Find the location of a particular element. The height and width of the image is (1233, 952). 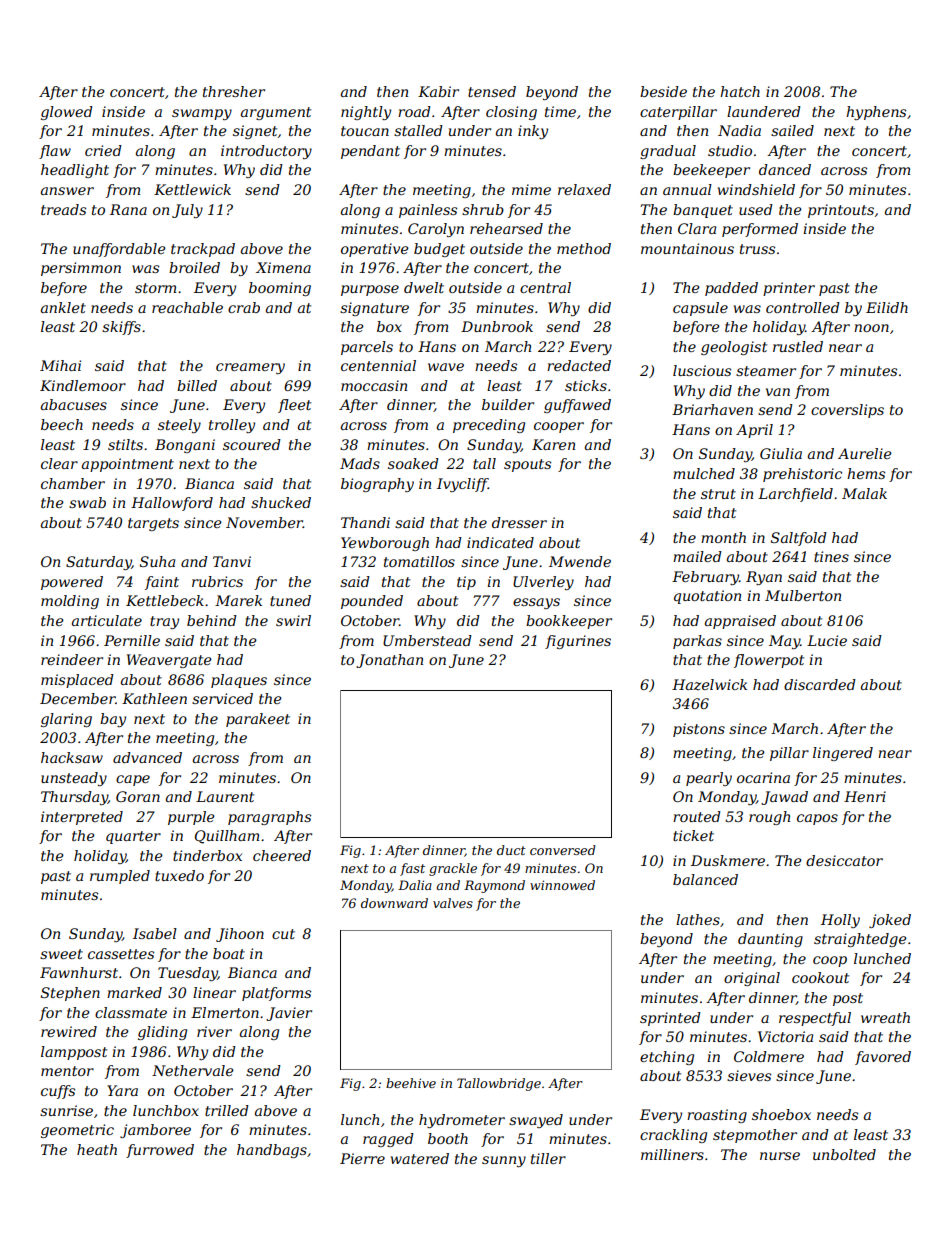

sunny is located at coordinates (504, 1161).
